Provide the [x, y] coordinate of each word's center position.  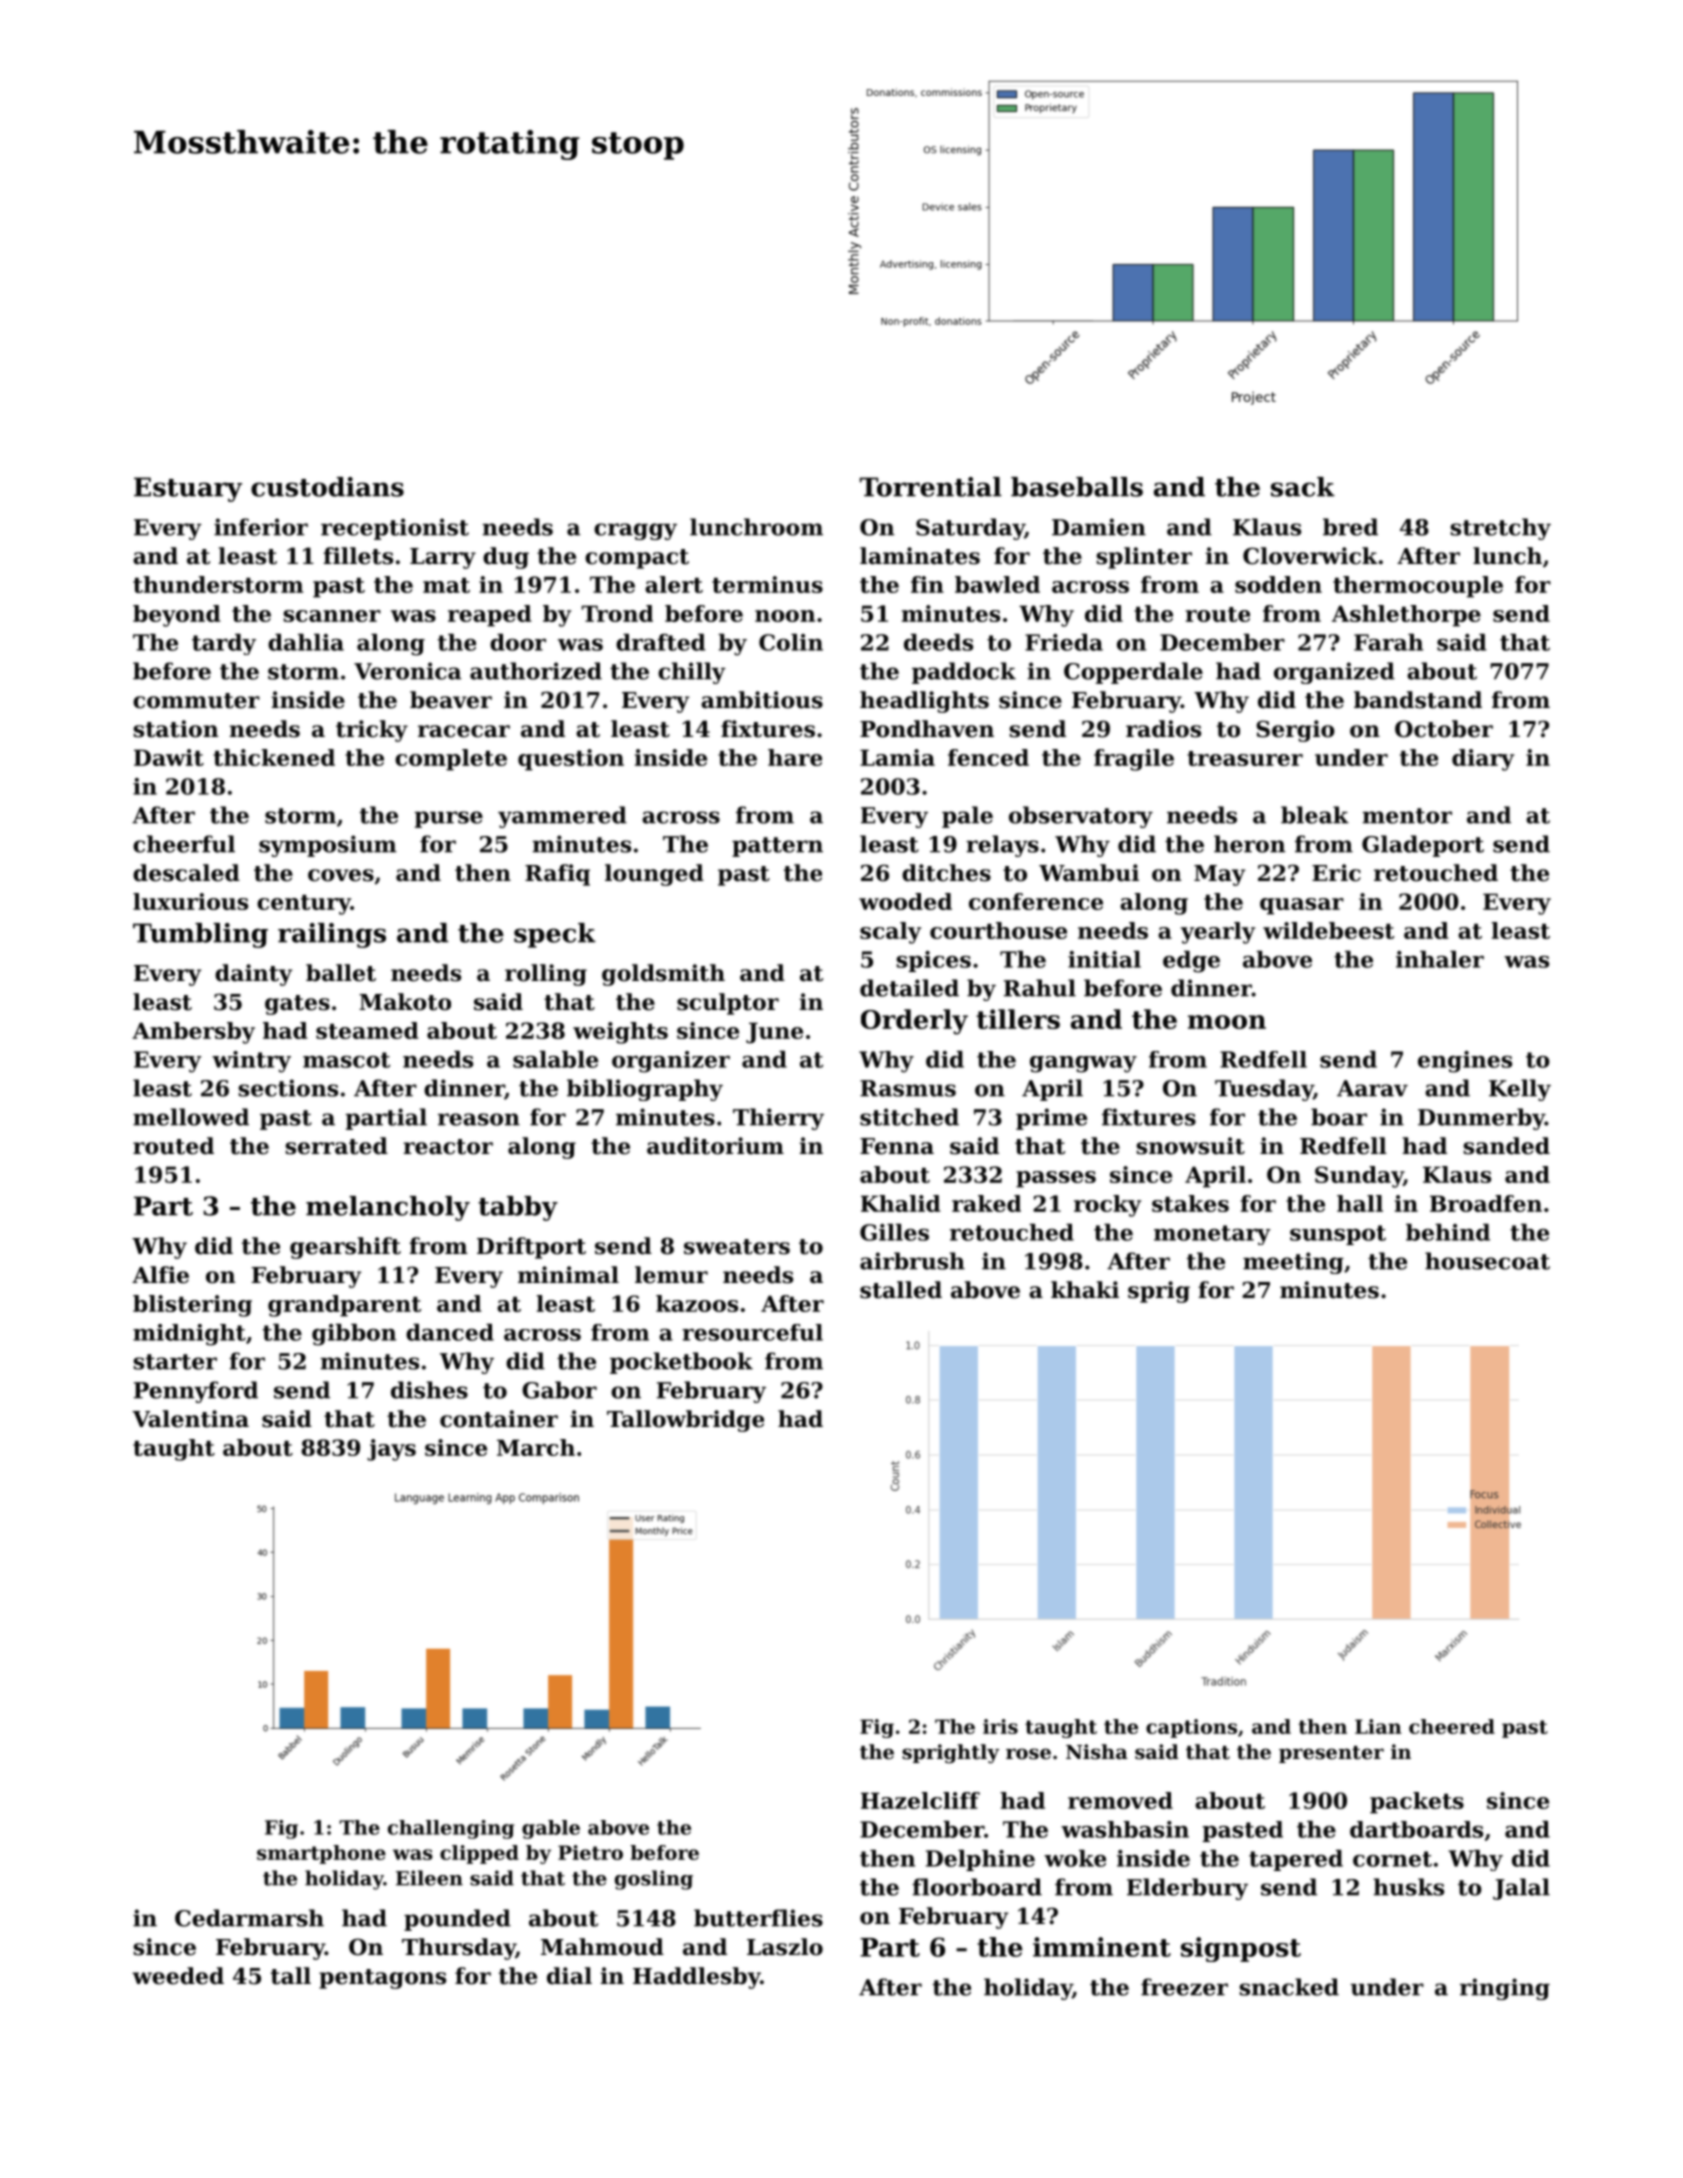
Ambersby [193, 1033]
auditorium [715, 1146]
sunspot [1338, 1235]
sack [1303, 487]
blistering [192, 1306]
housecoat [1487, 1261]
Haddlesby [696, 1978]
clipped [479, 1854]
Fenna [897, 1146]
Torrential [931, 487]
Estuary [188, 489]
